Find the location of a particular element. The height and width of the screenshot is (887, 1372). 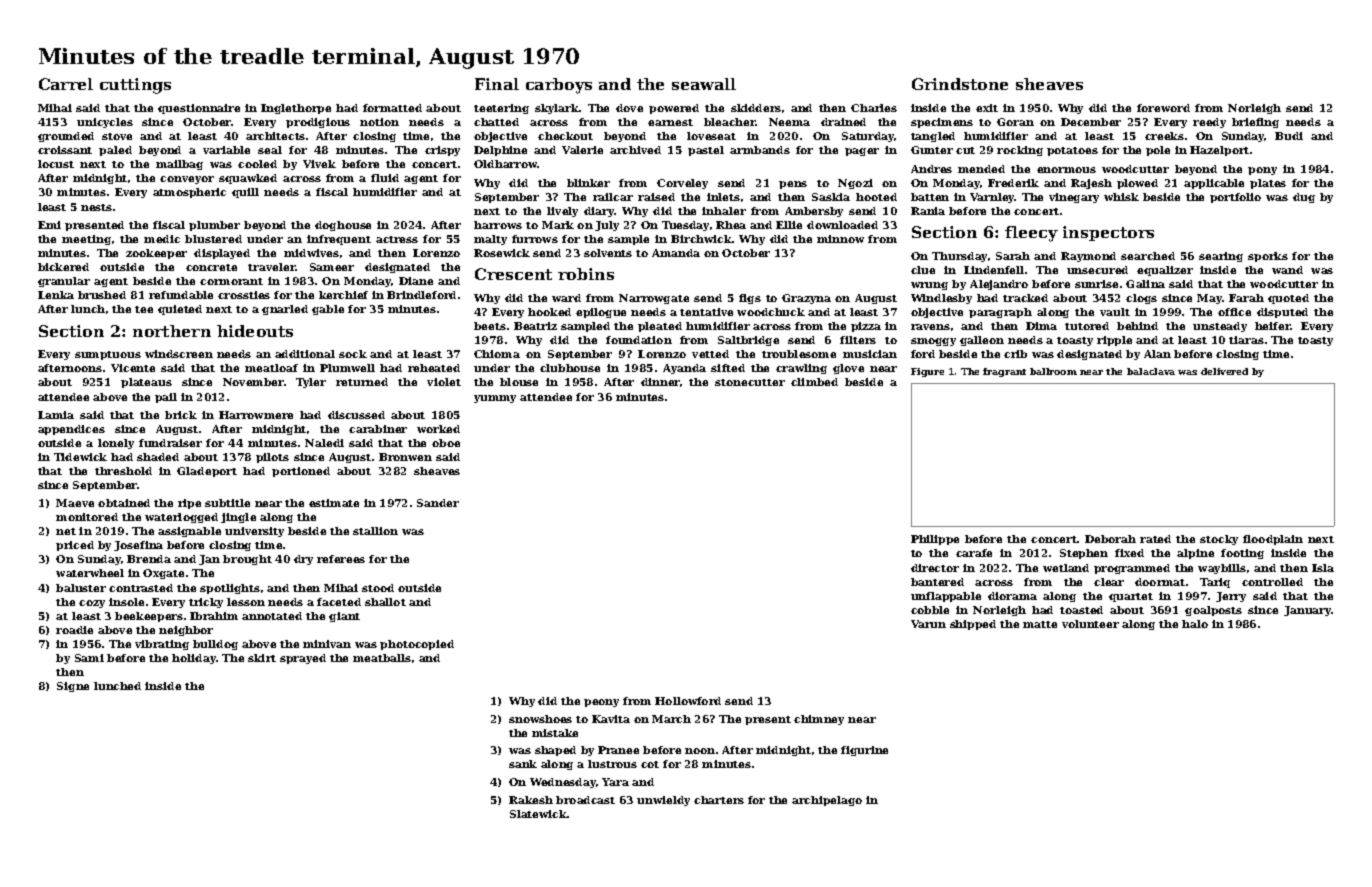

dug is located at coordinates (1304, 198).
